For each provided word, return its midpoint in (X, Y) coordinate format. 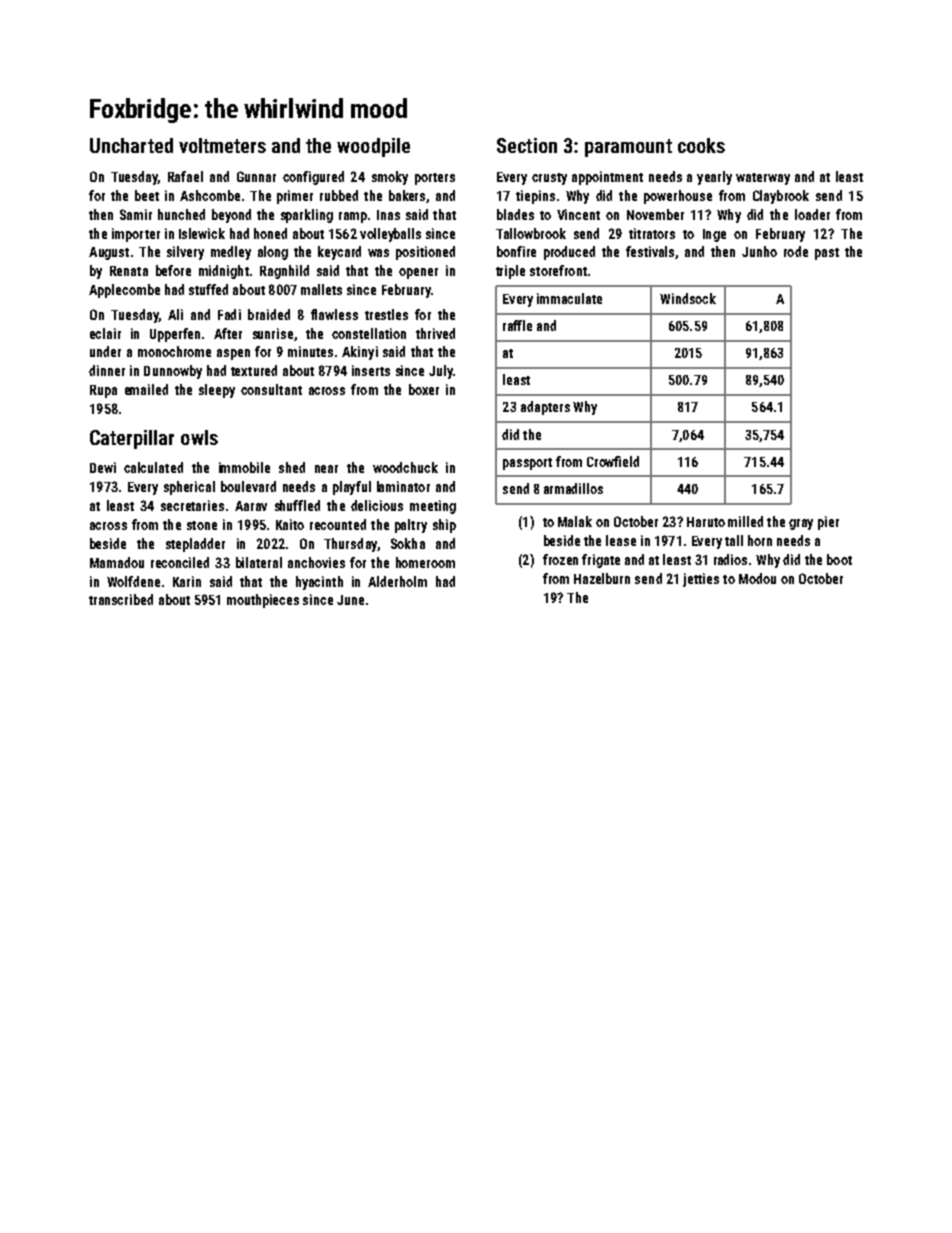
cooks (701, 145)
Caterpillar (132, 439)
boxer (424, 389)
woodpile (373, 147)
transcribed (121, 599)
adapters (545, 408)
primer (295, 197)
